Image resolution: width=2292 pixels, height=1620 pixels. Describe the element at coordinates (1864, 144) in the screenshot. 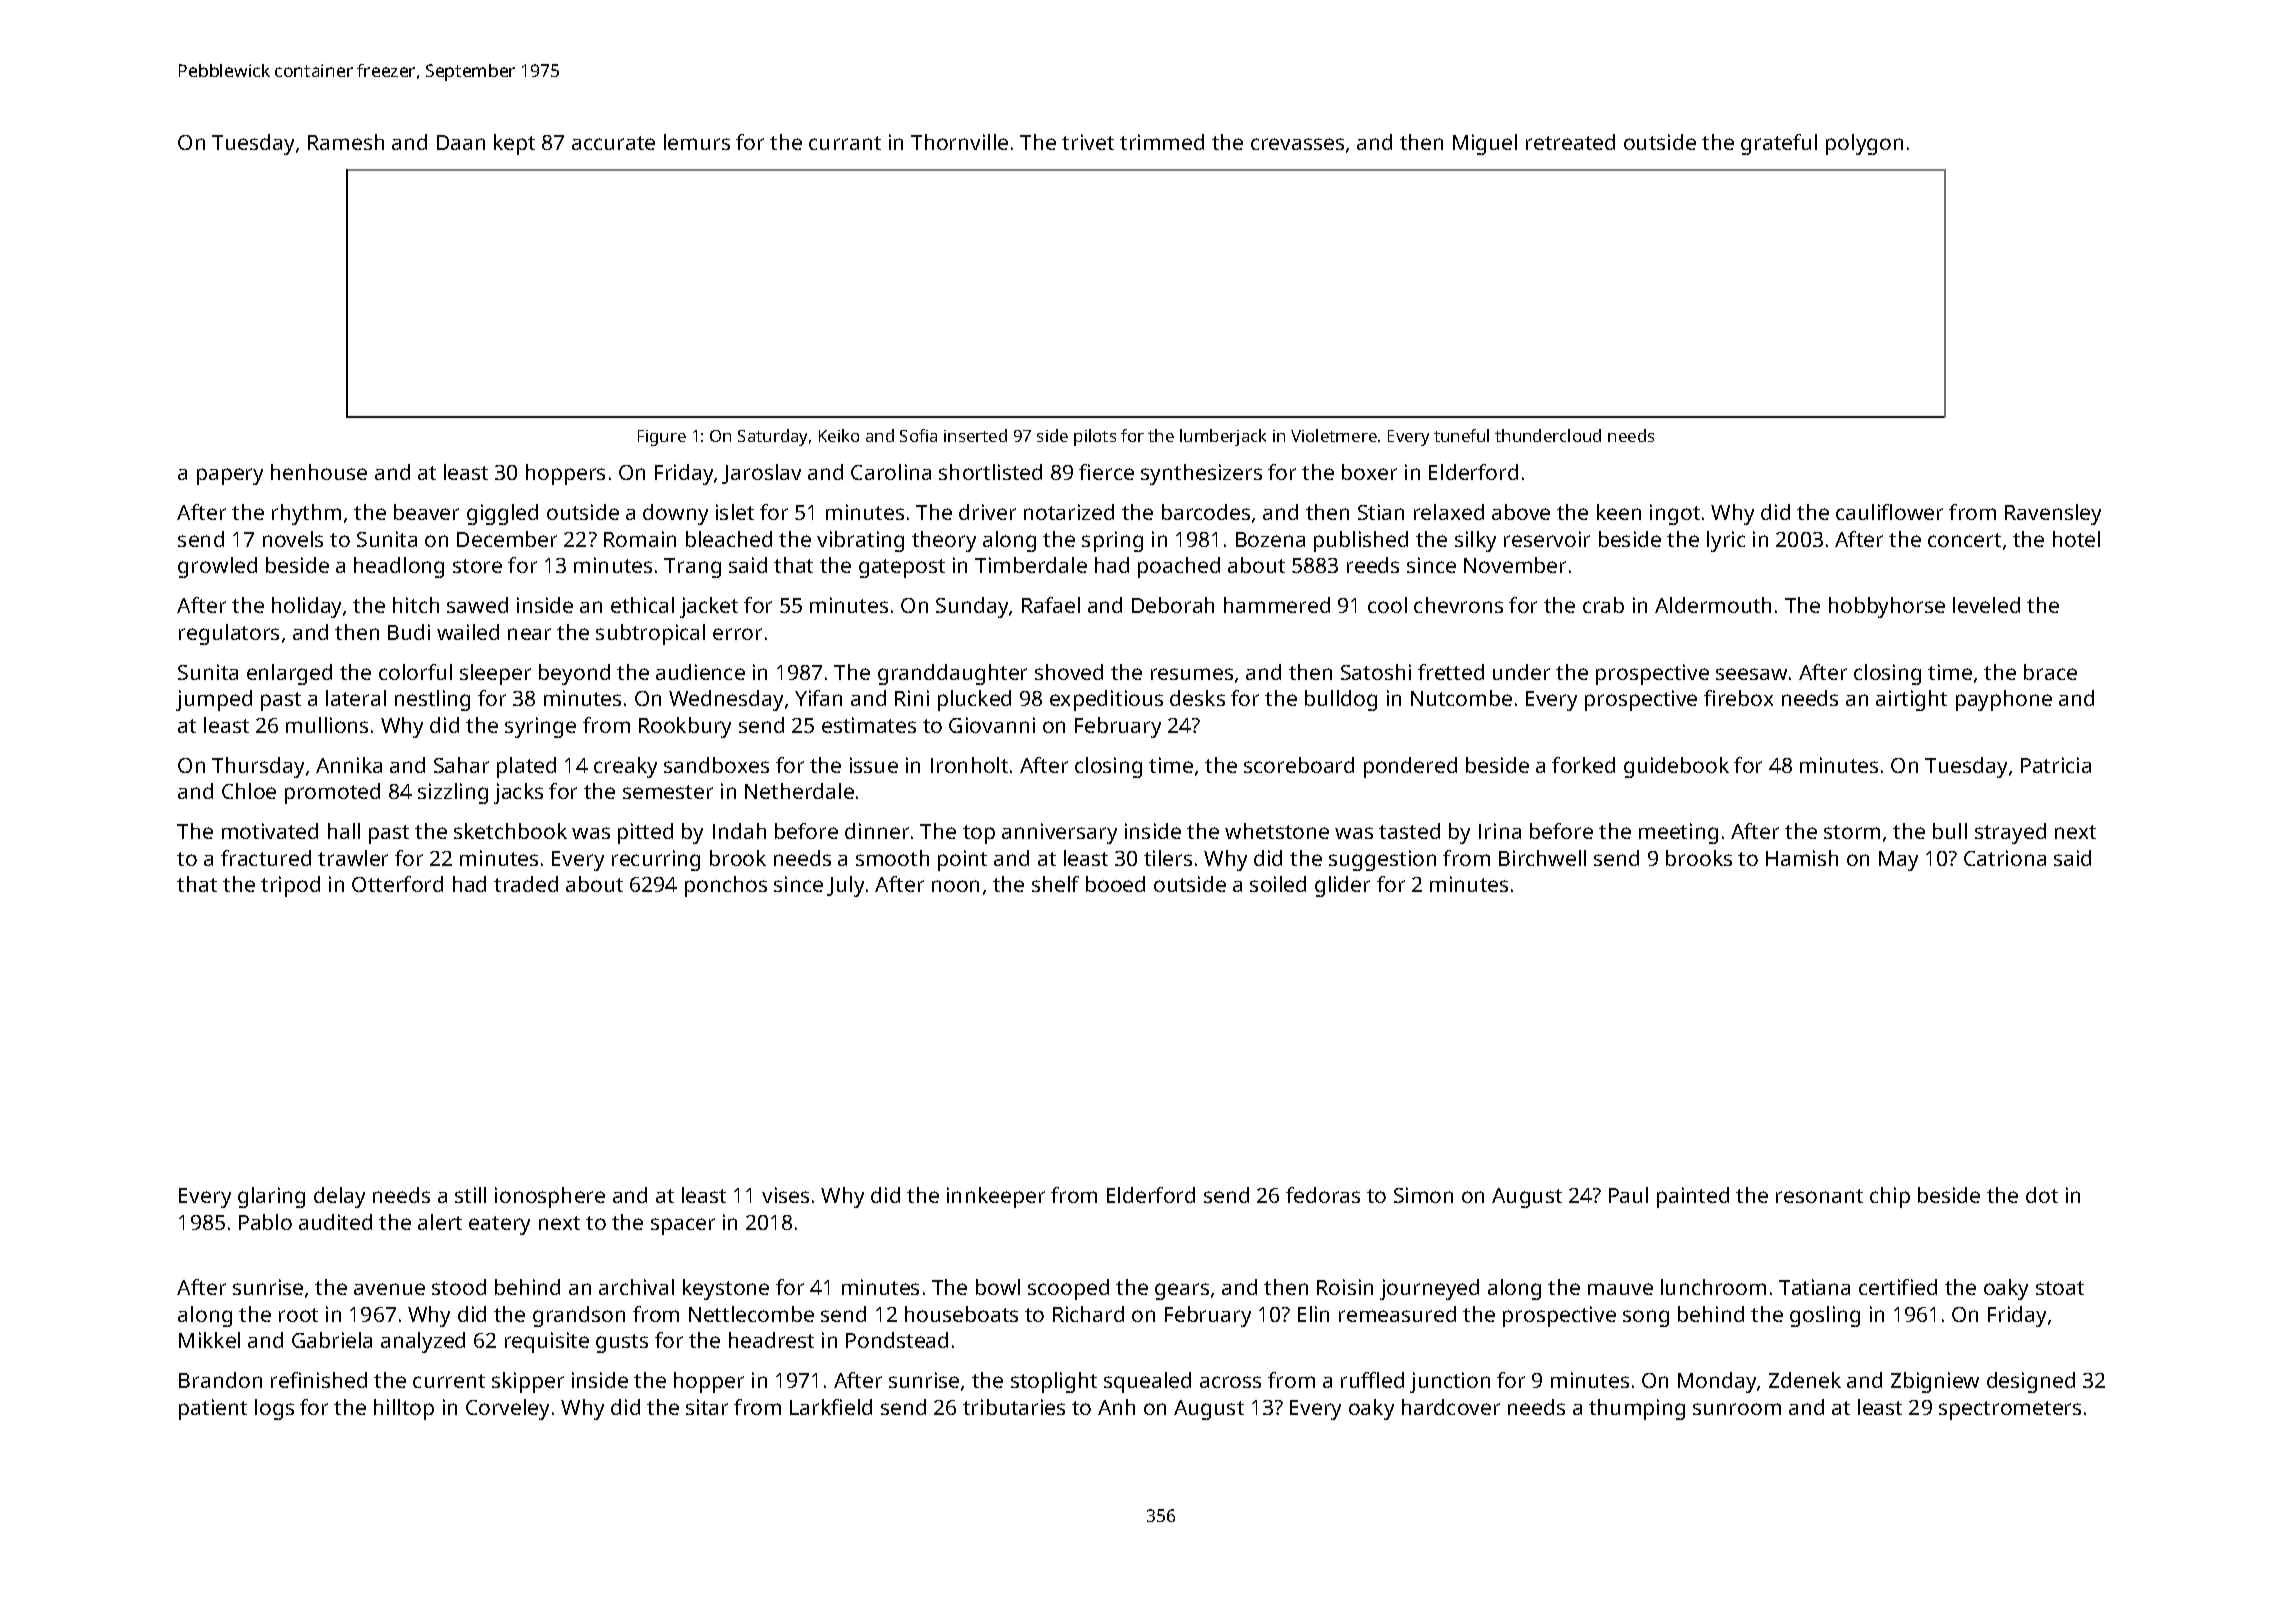

I see `polygon` at that location.
